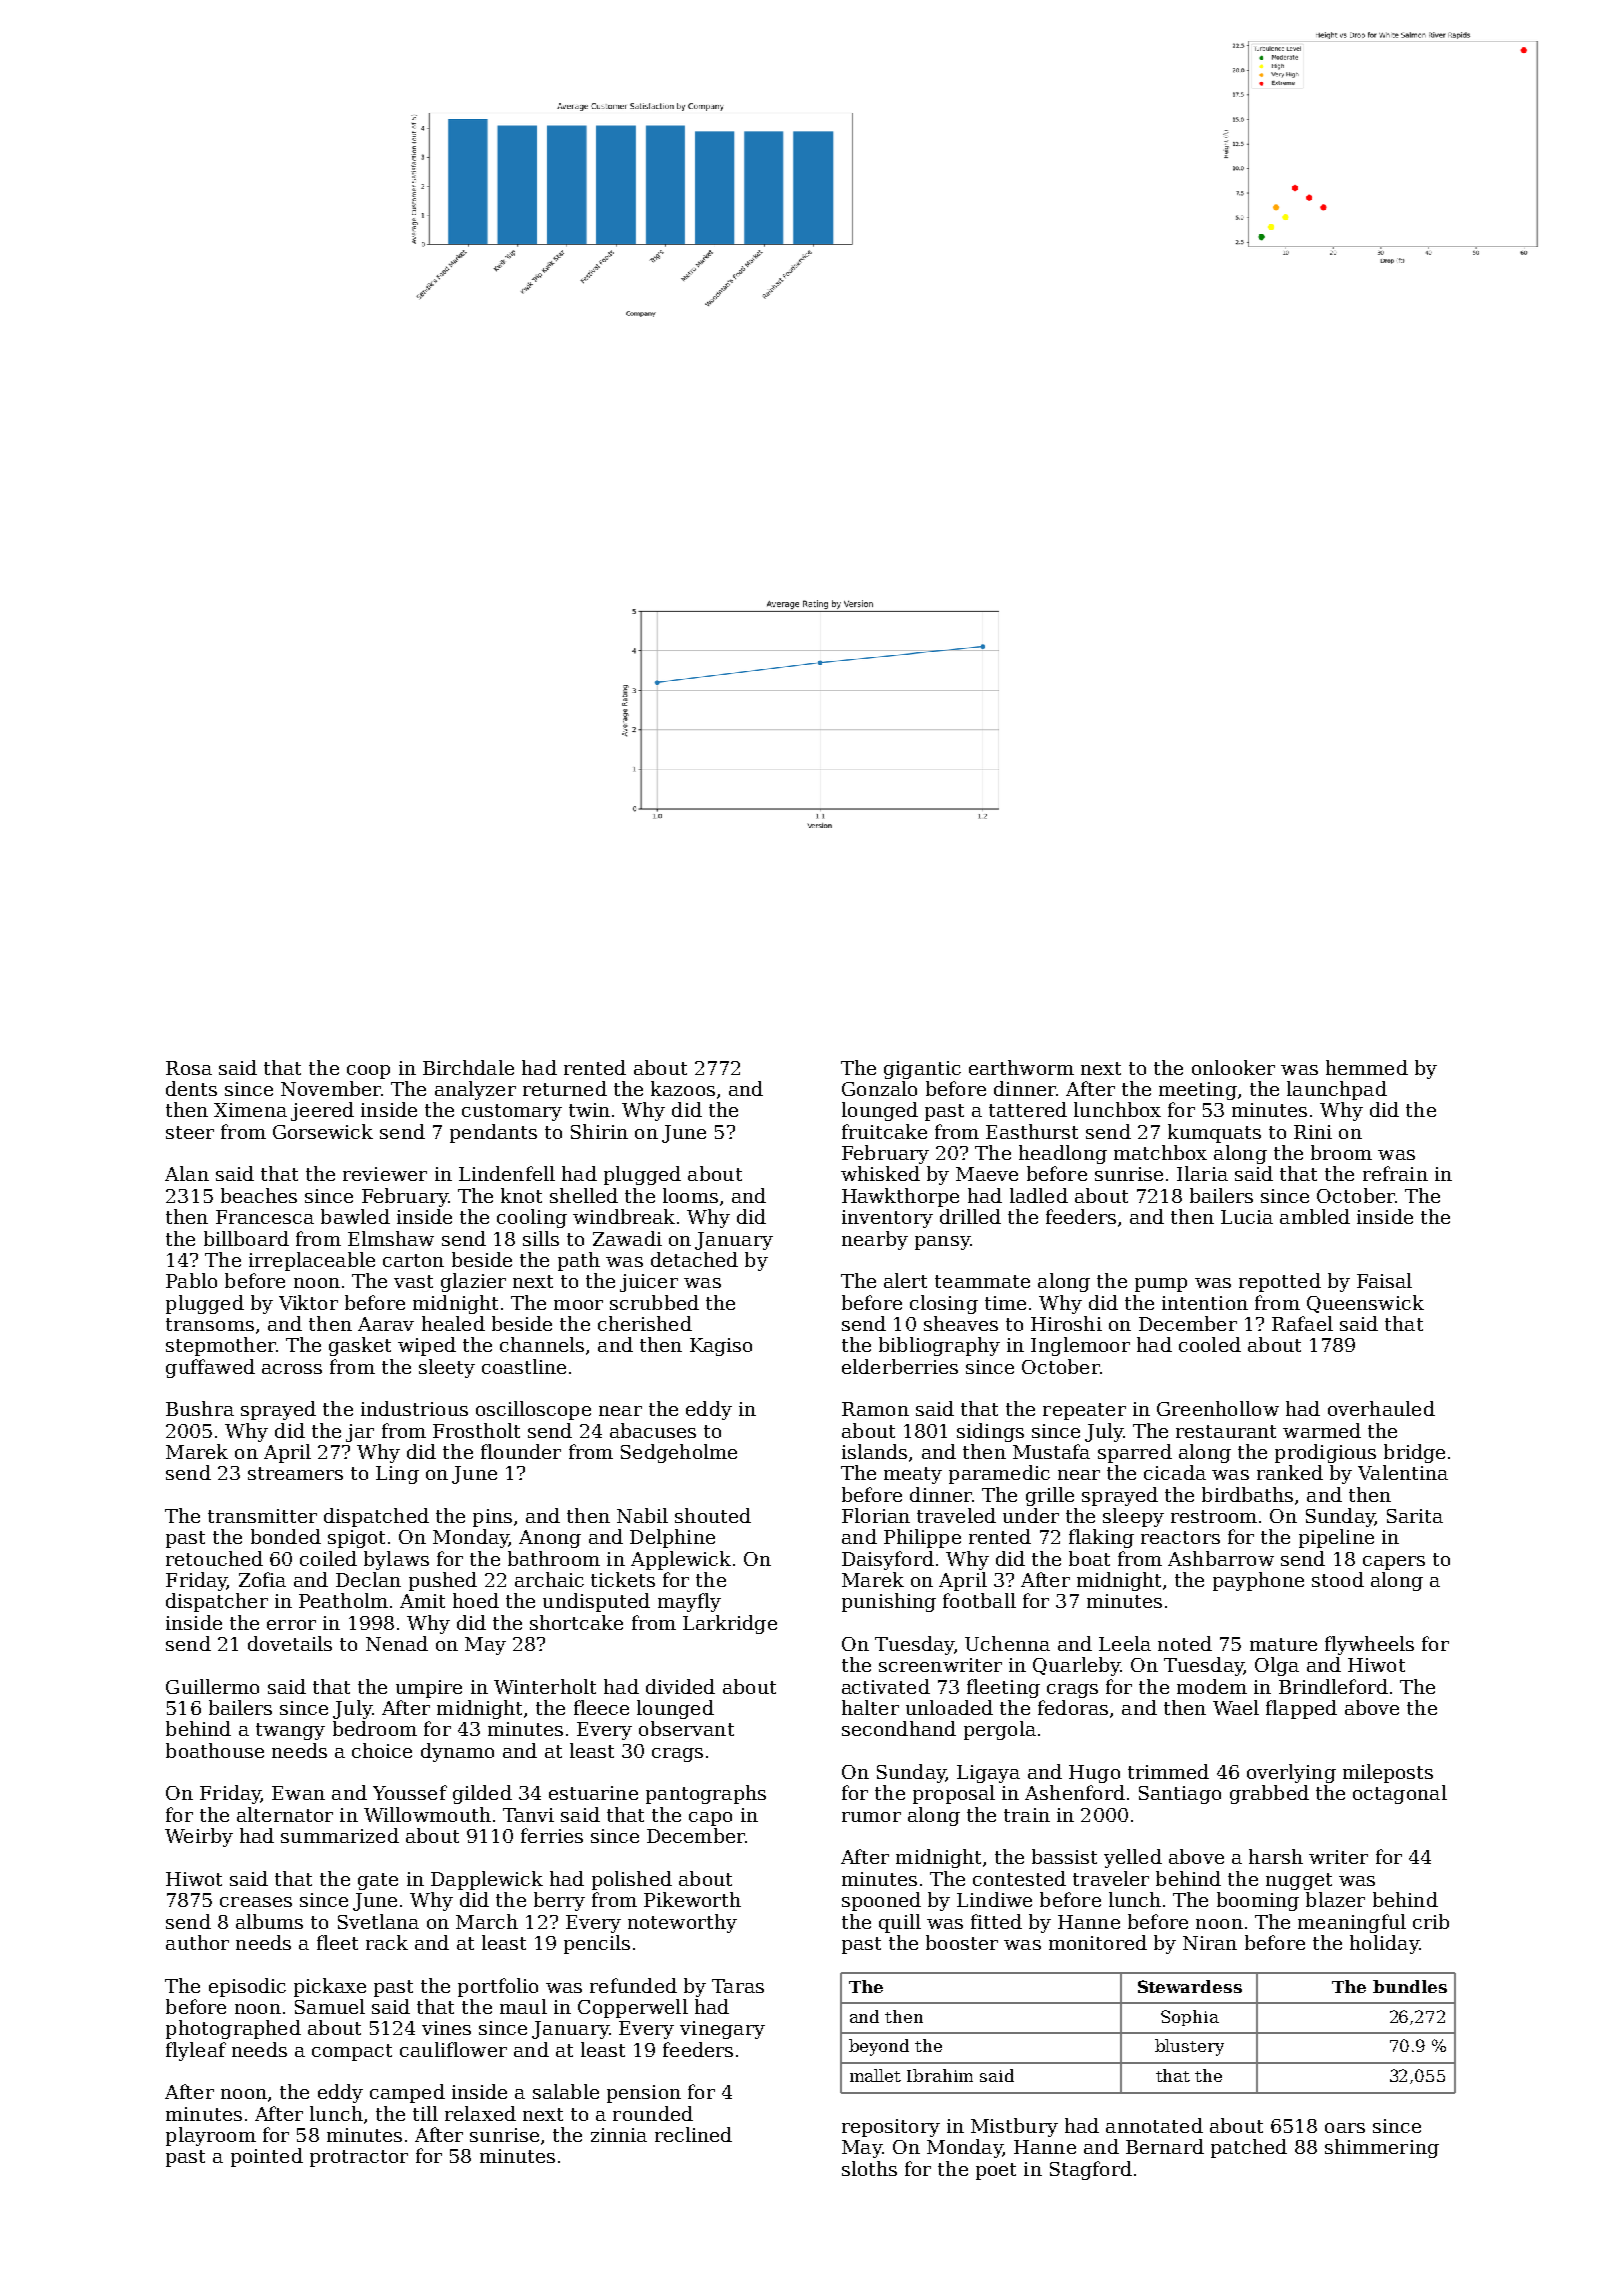 Image resolution: width=1620 pixels, height=2292 pixels. Describe the element at coordinates (1395, 1173) in the screenshot. I see `refrain` at that location.
